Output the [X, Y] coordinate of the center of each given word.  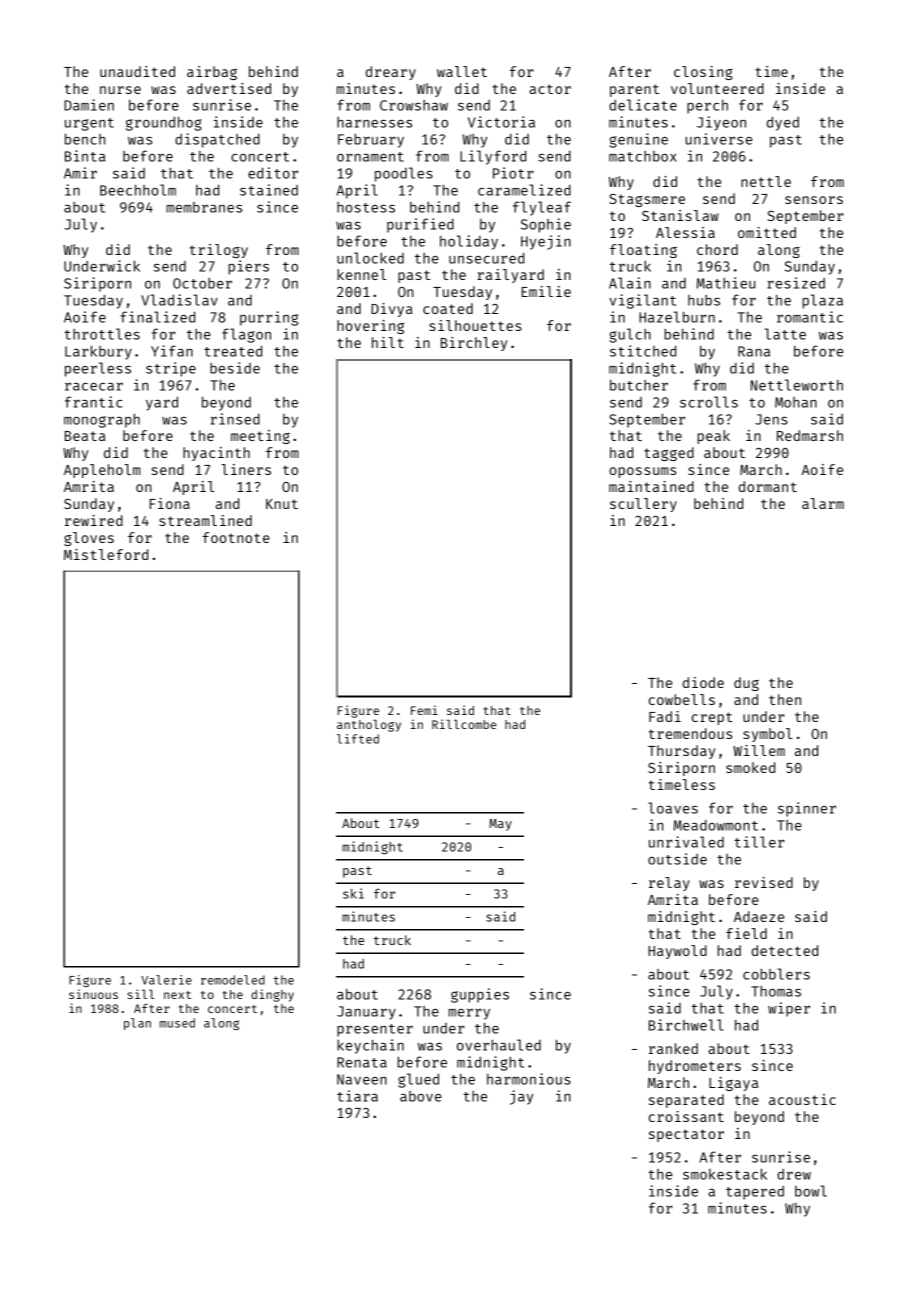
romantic [810, 317]
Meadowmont [716, 825]
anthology [369, 725]
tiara [357, 1096]
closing [703, 73]
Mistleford [106, 554]
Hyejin [546, 242]
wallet [462, 71]
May [500, 825]
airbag [212, 73]
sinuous [93, 994]
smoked [750, 767]
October [202, 283]
